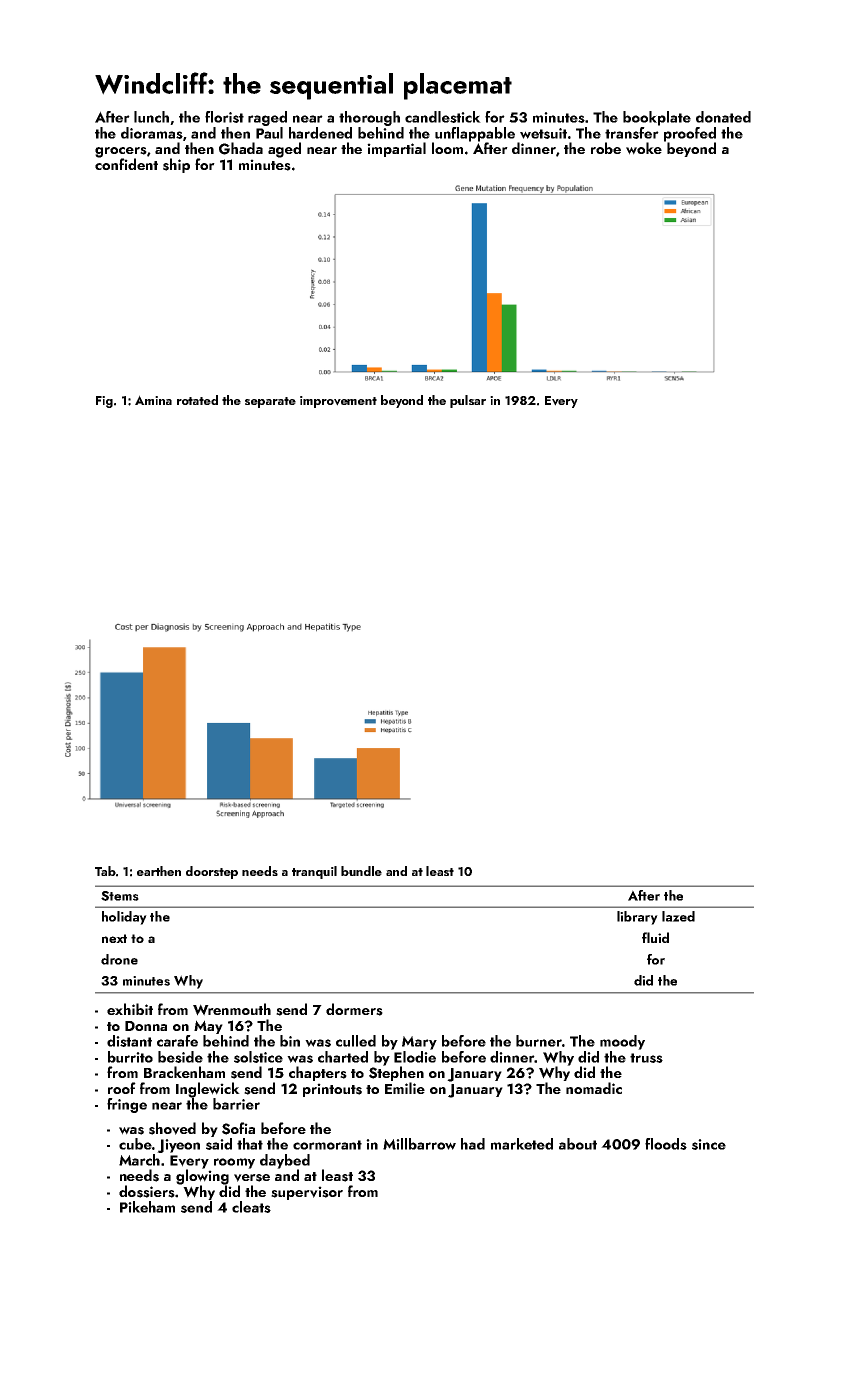 This document has width=849, height=1400. What do you see at coordinates (147, 1191) in the document?
I see `dossiers` at bounding box center [147, 1191].
